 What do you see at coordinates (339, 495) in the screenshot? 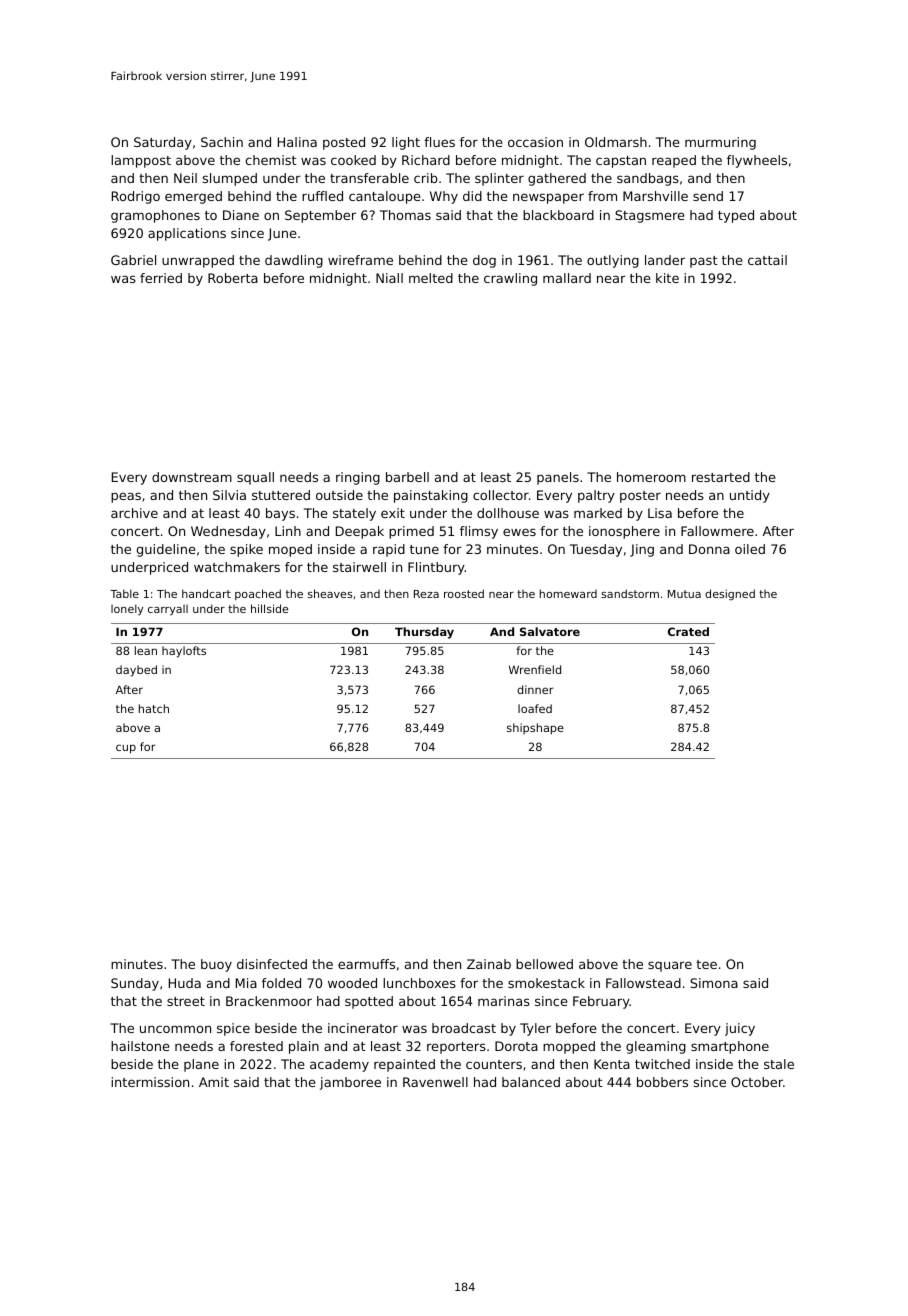
I see `outside` at bounding box center [339, 495].
